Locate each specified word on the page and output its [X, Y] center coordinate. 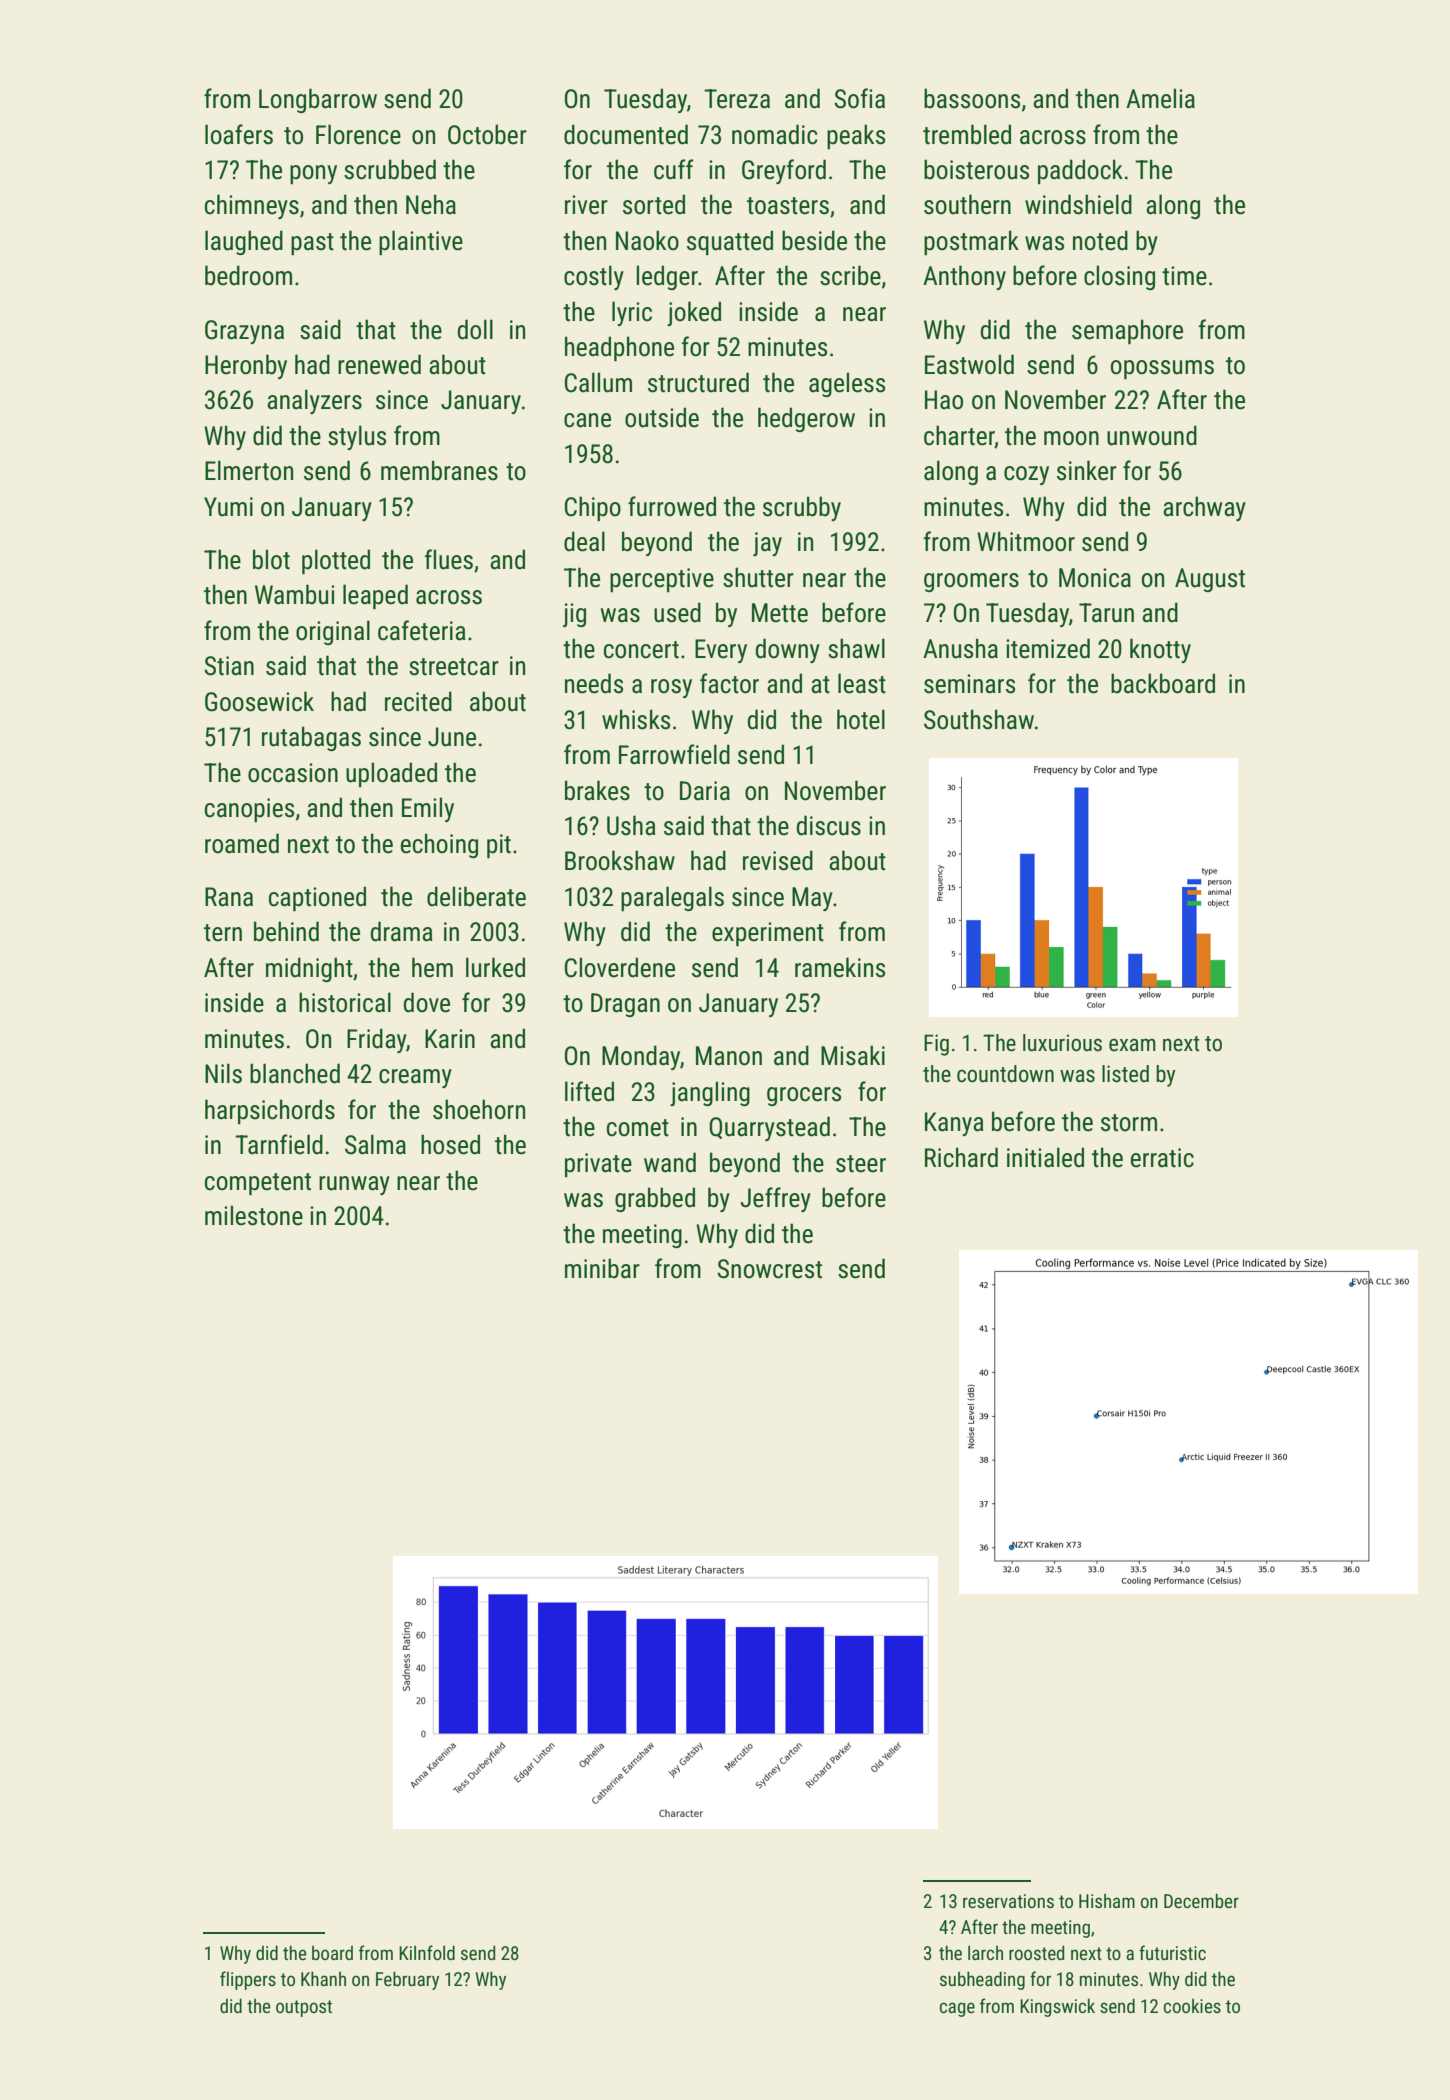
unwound [1152, 435]
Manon [729, 1056]
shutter [758, 577]
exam [1132, 1045]
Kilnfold [427, 1952]
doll [475, 329]
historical [345, 1002]
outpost [304, 2008]
